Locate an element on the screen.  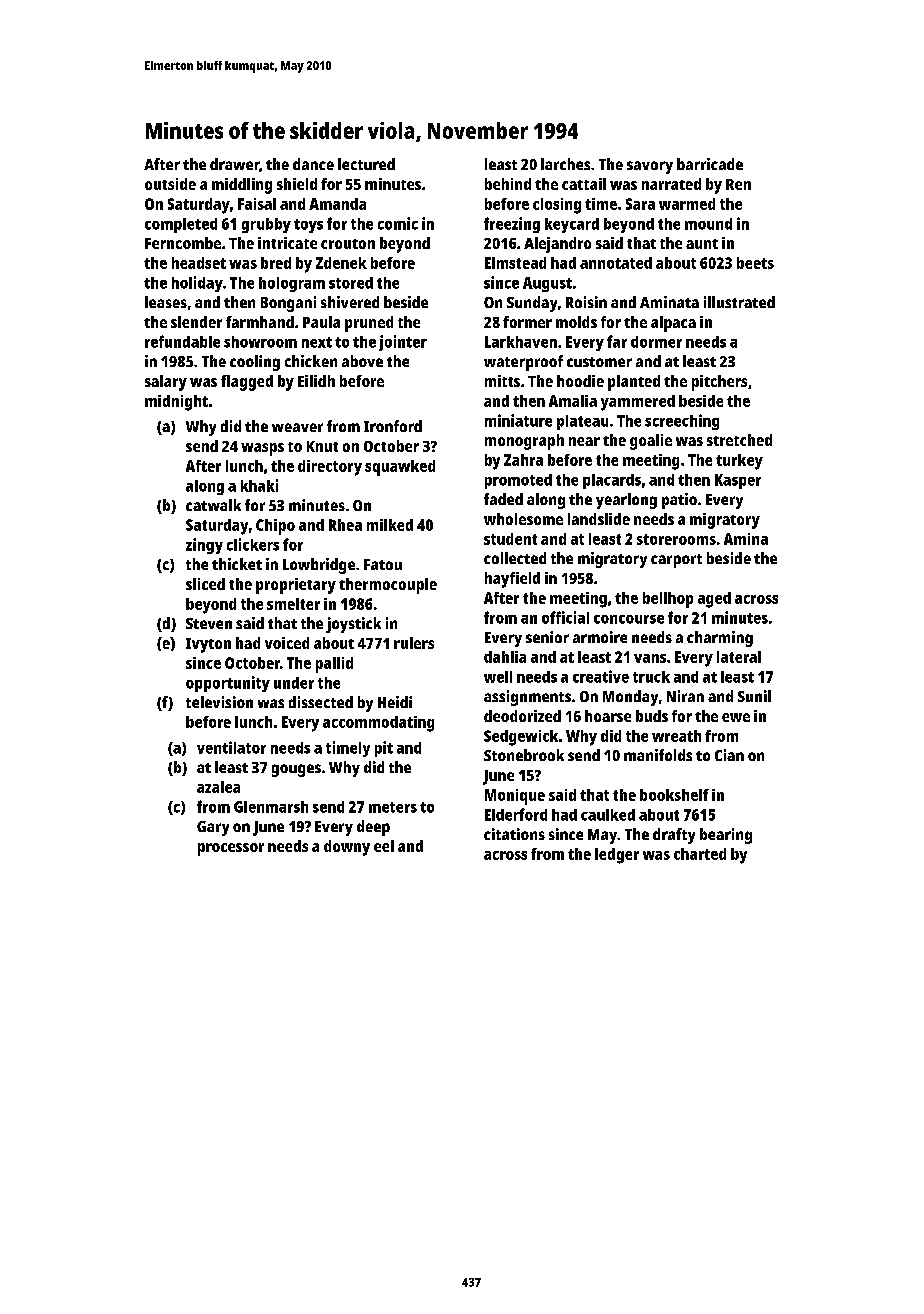
monograph is located at coordinates (524, 442).
